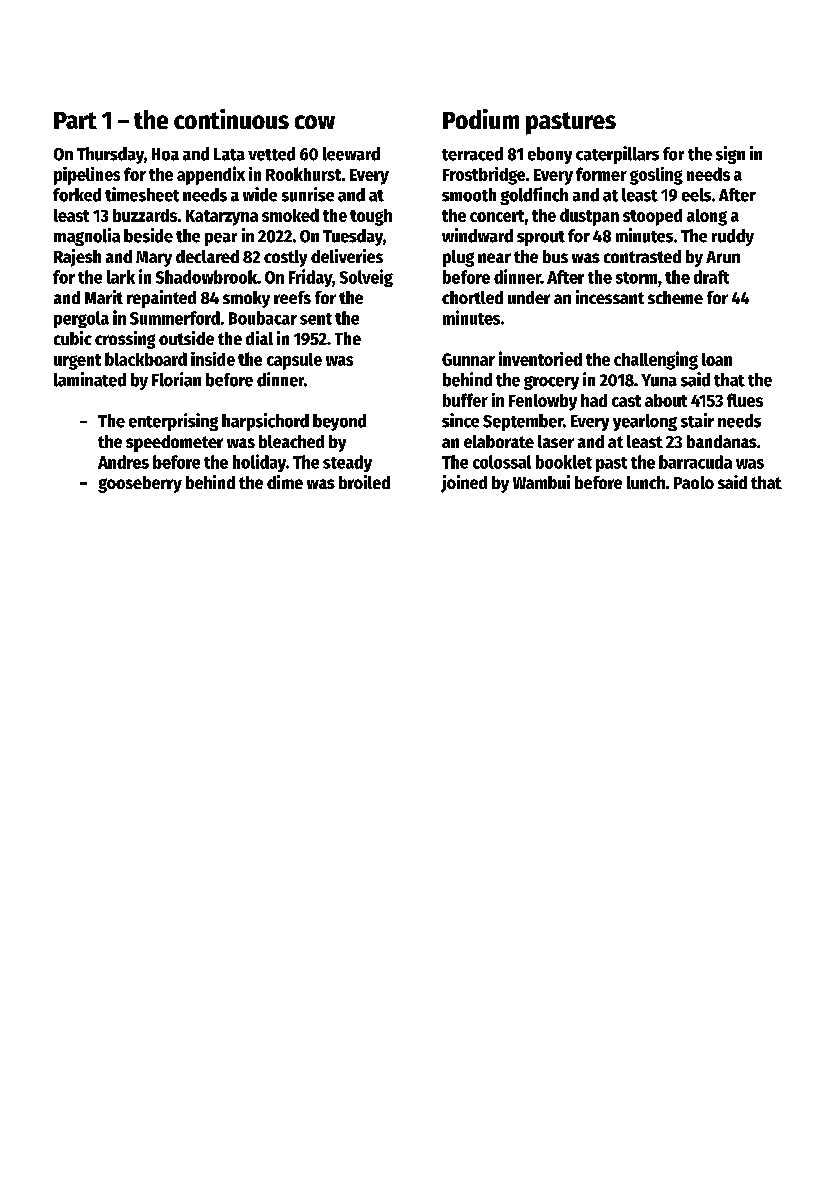 The height and width of the document is (1185, 835). Describe the element at coordinates (541, 238) in the document. I see `sprout` at that location.
